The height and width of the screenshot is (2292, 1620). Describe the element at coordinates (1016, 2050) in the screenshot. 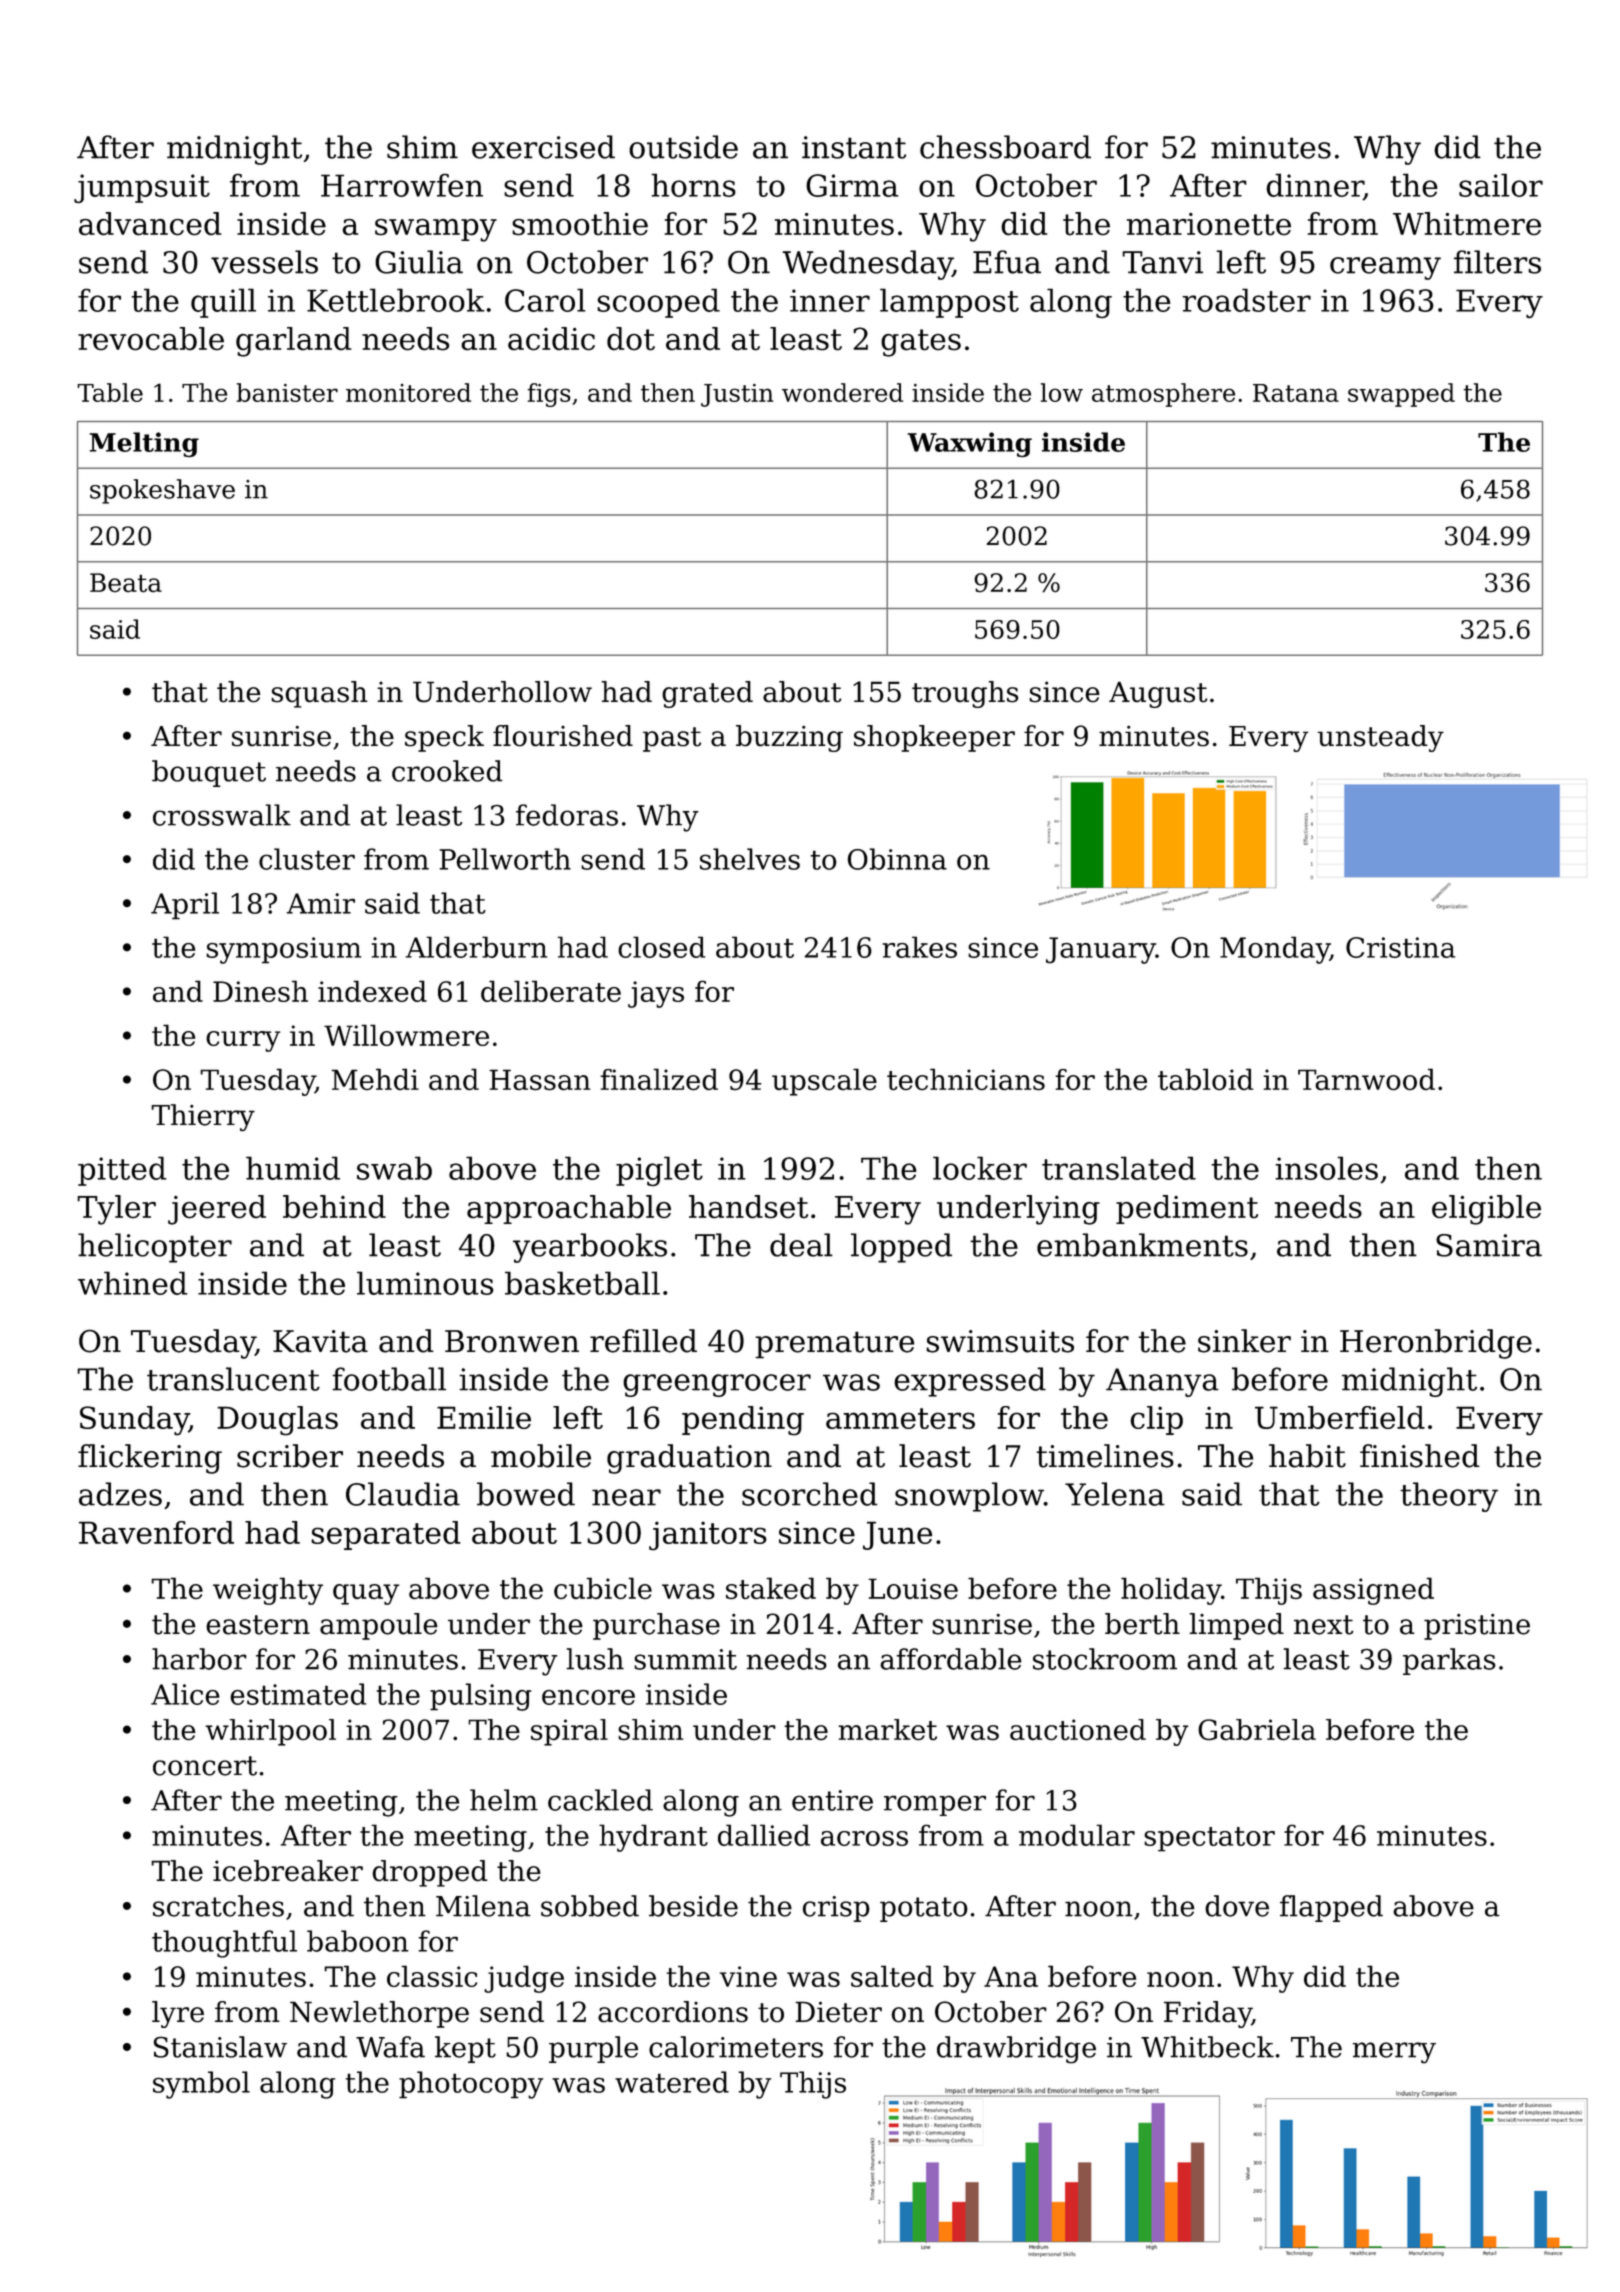

I see `drawbridge` at that location.
